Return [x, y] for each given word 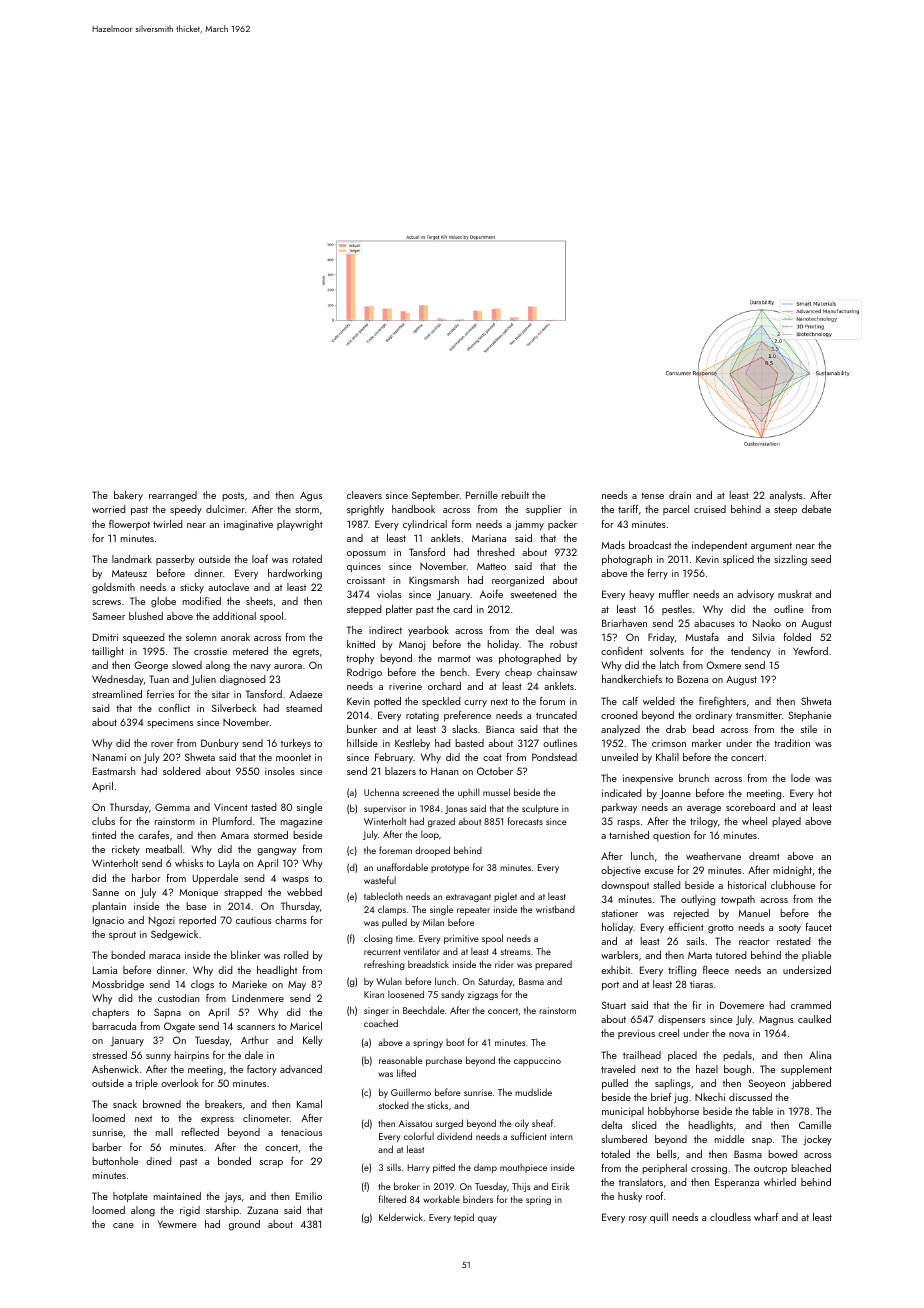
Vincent [231, 807]
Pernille [482, 495]
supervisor [385, 809]
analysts [786, 496]
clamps [392, 910]
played [786, 822]
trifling [682, 971]
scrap [271, 1164]
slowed [187, 665]
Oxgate [179, 1027]
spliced [738, 560]
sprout [122, 935]
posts [233, 497]
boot [455, 1042]
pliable [816, 956]
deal [545, 630]
